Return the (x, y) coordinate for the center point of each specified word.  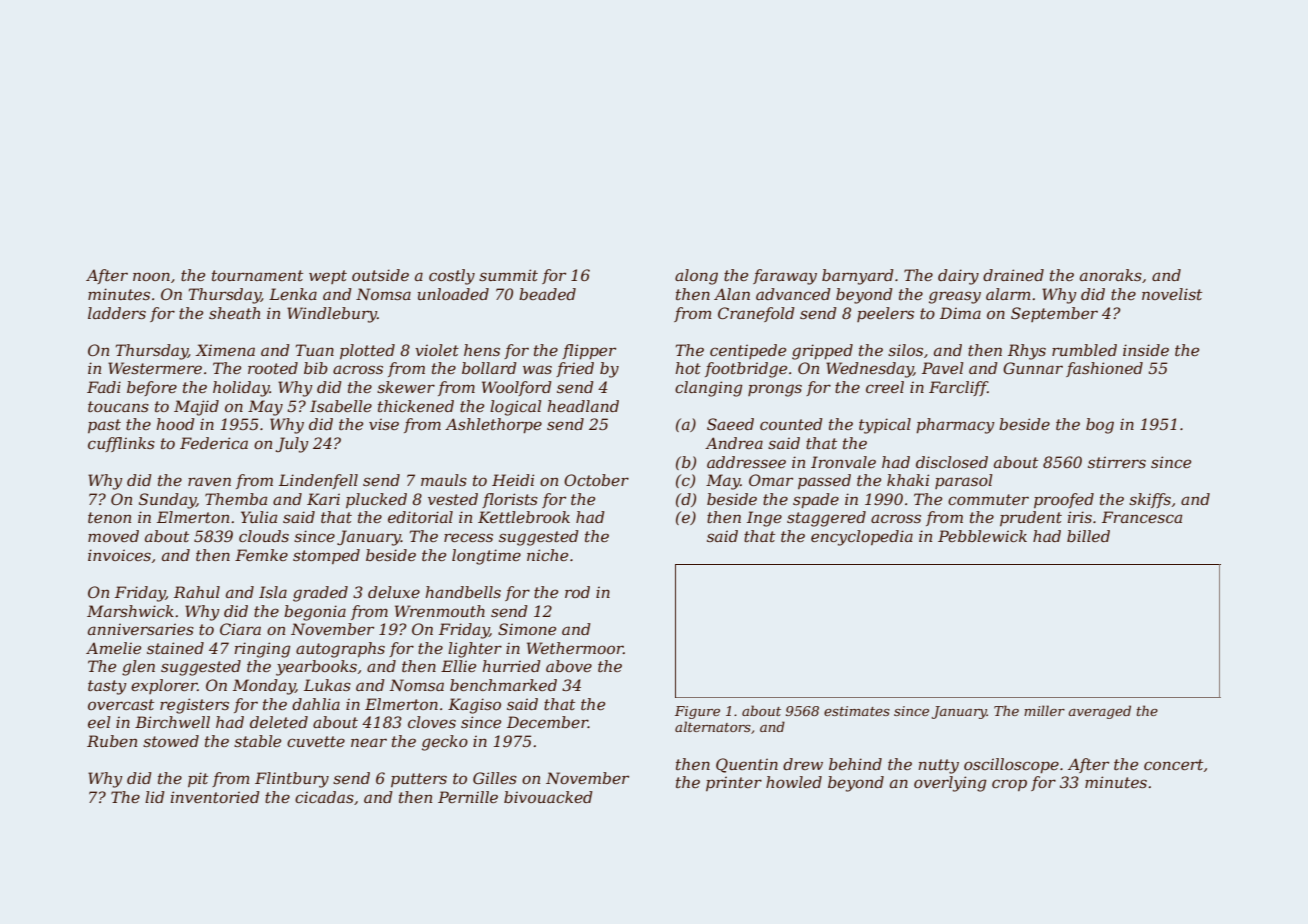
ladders (117, 313)
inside (1146, 350)
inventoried (215, 797)
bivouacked (548, 797)
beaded (547, 294)
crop (1009, 785)
